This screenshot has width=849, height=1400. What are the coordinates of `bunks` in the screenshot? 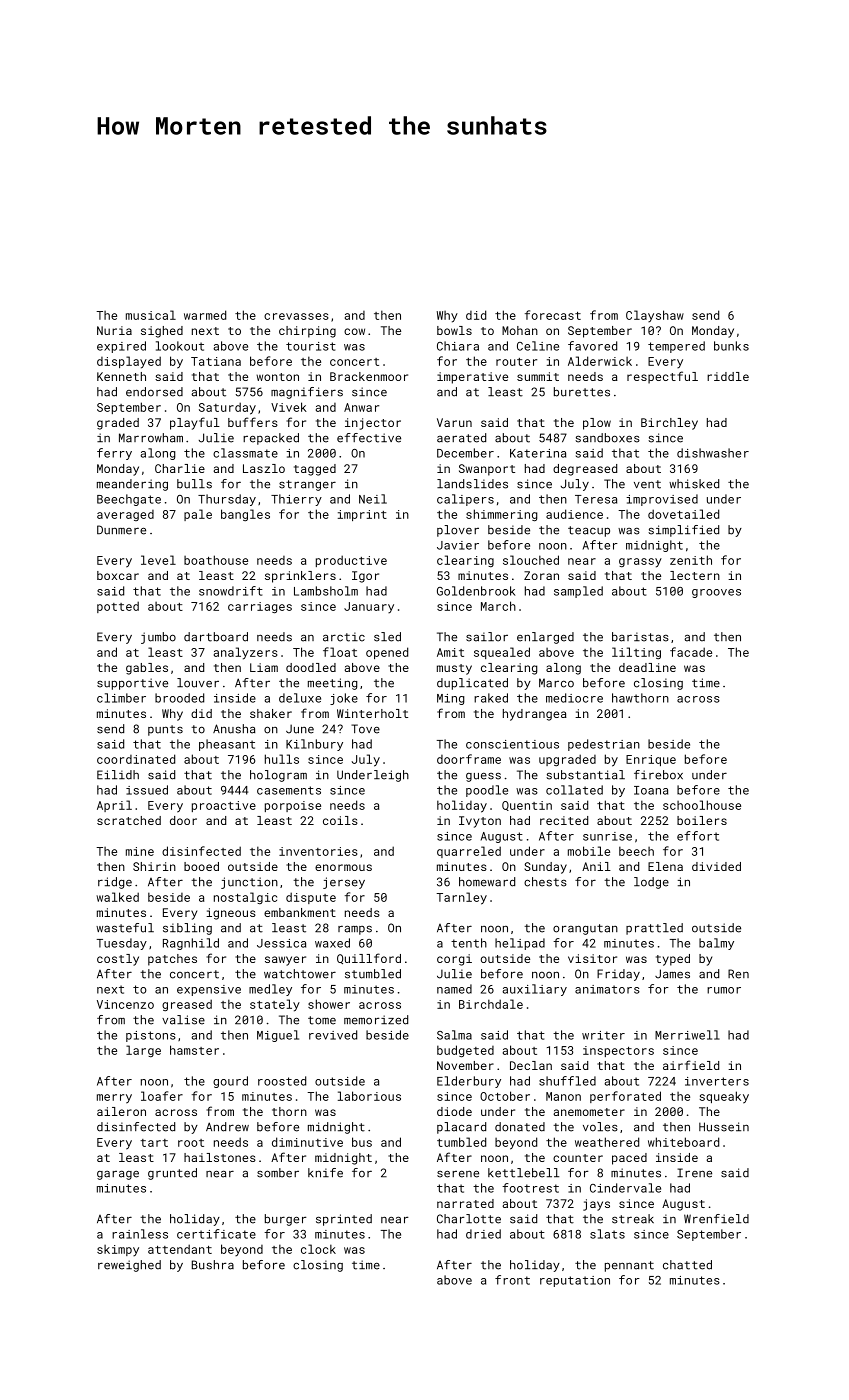 It's located at (731, 346).
